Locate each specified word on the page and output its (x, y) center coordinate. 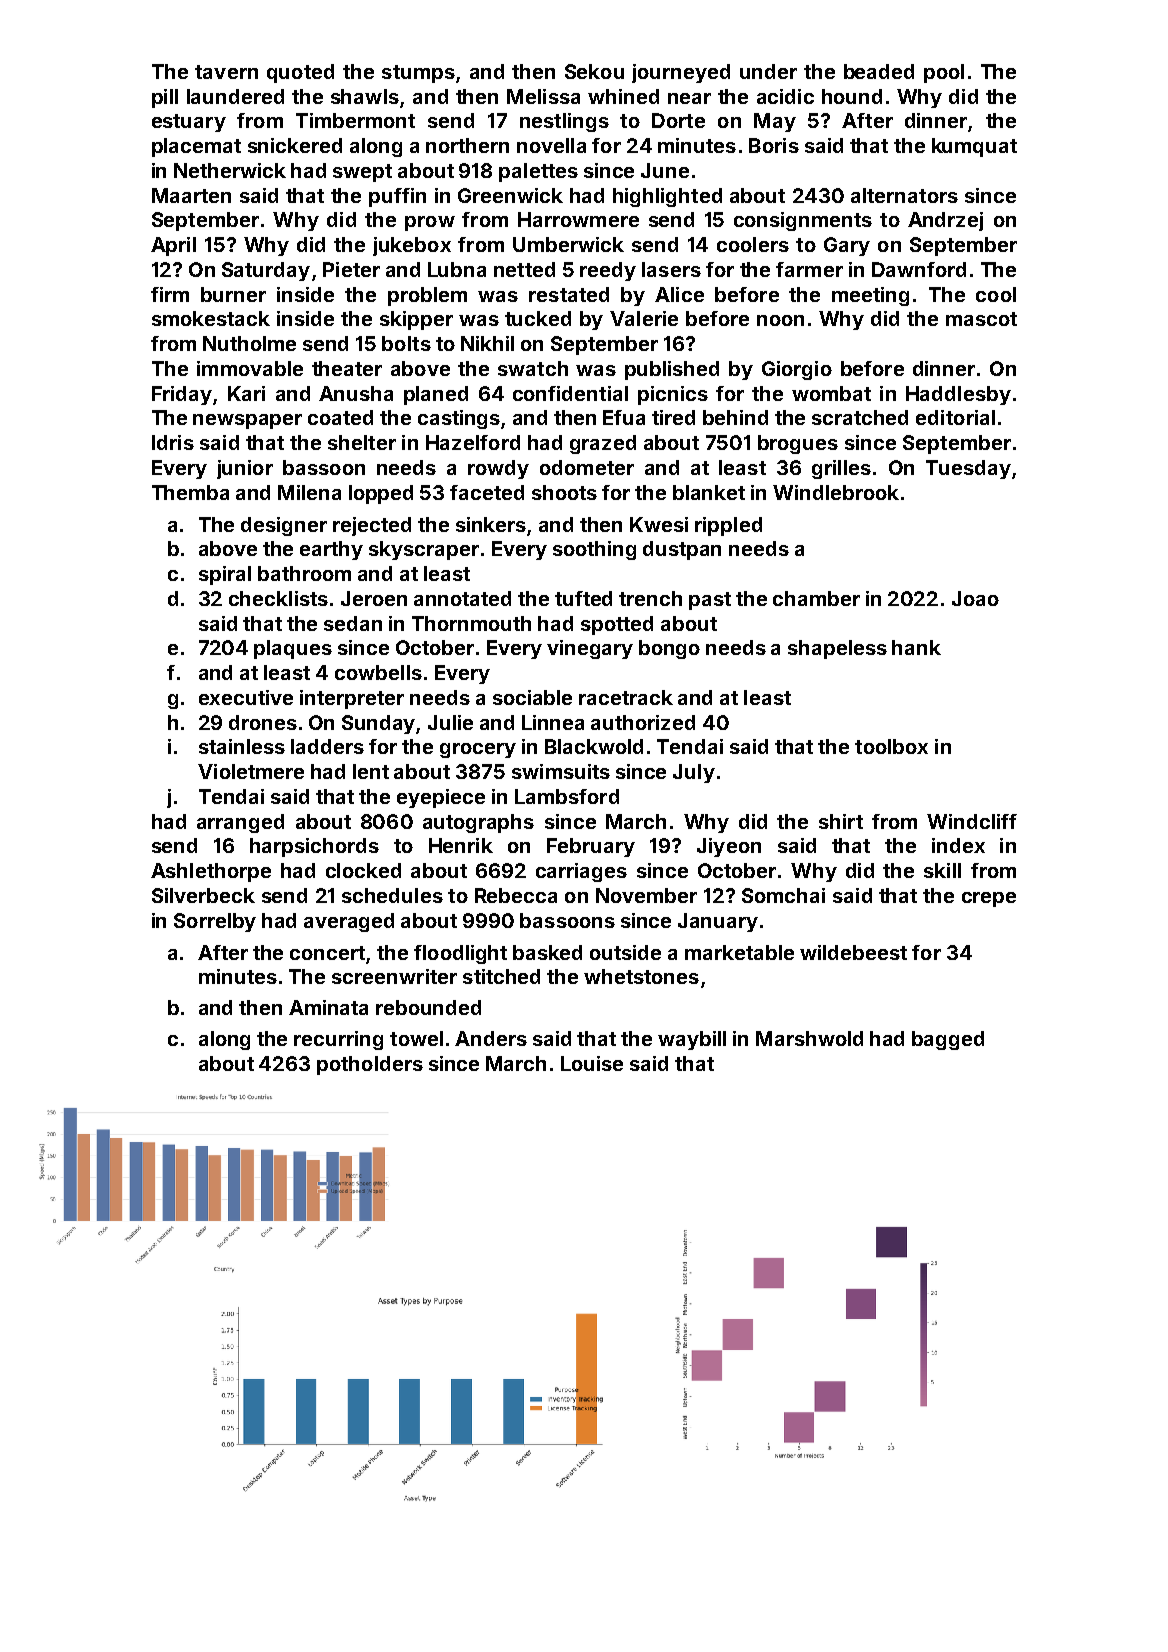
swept (362, 173)
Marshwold (809, 1038)
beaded (879, 71)
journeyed (681, 73)
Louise (592, 1063)
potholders (370, 1065)
